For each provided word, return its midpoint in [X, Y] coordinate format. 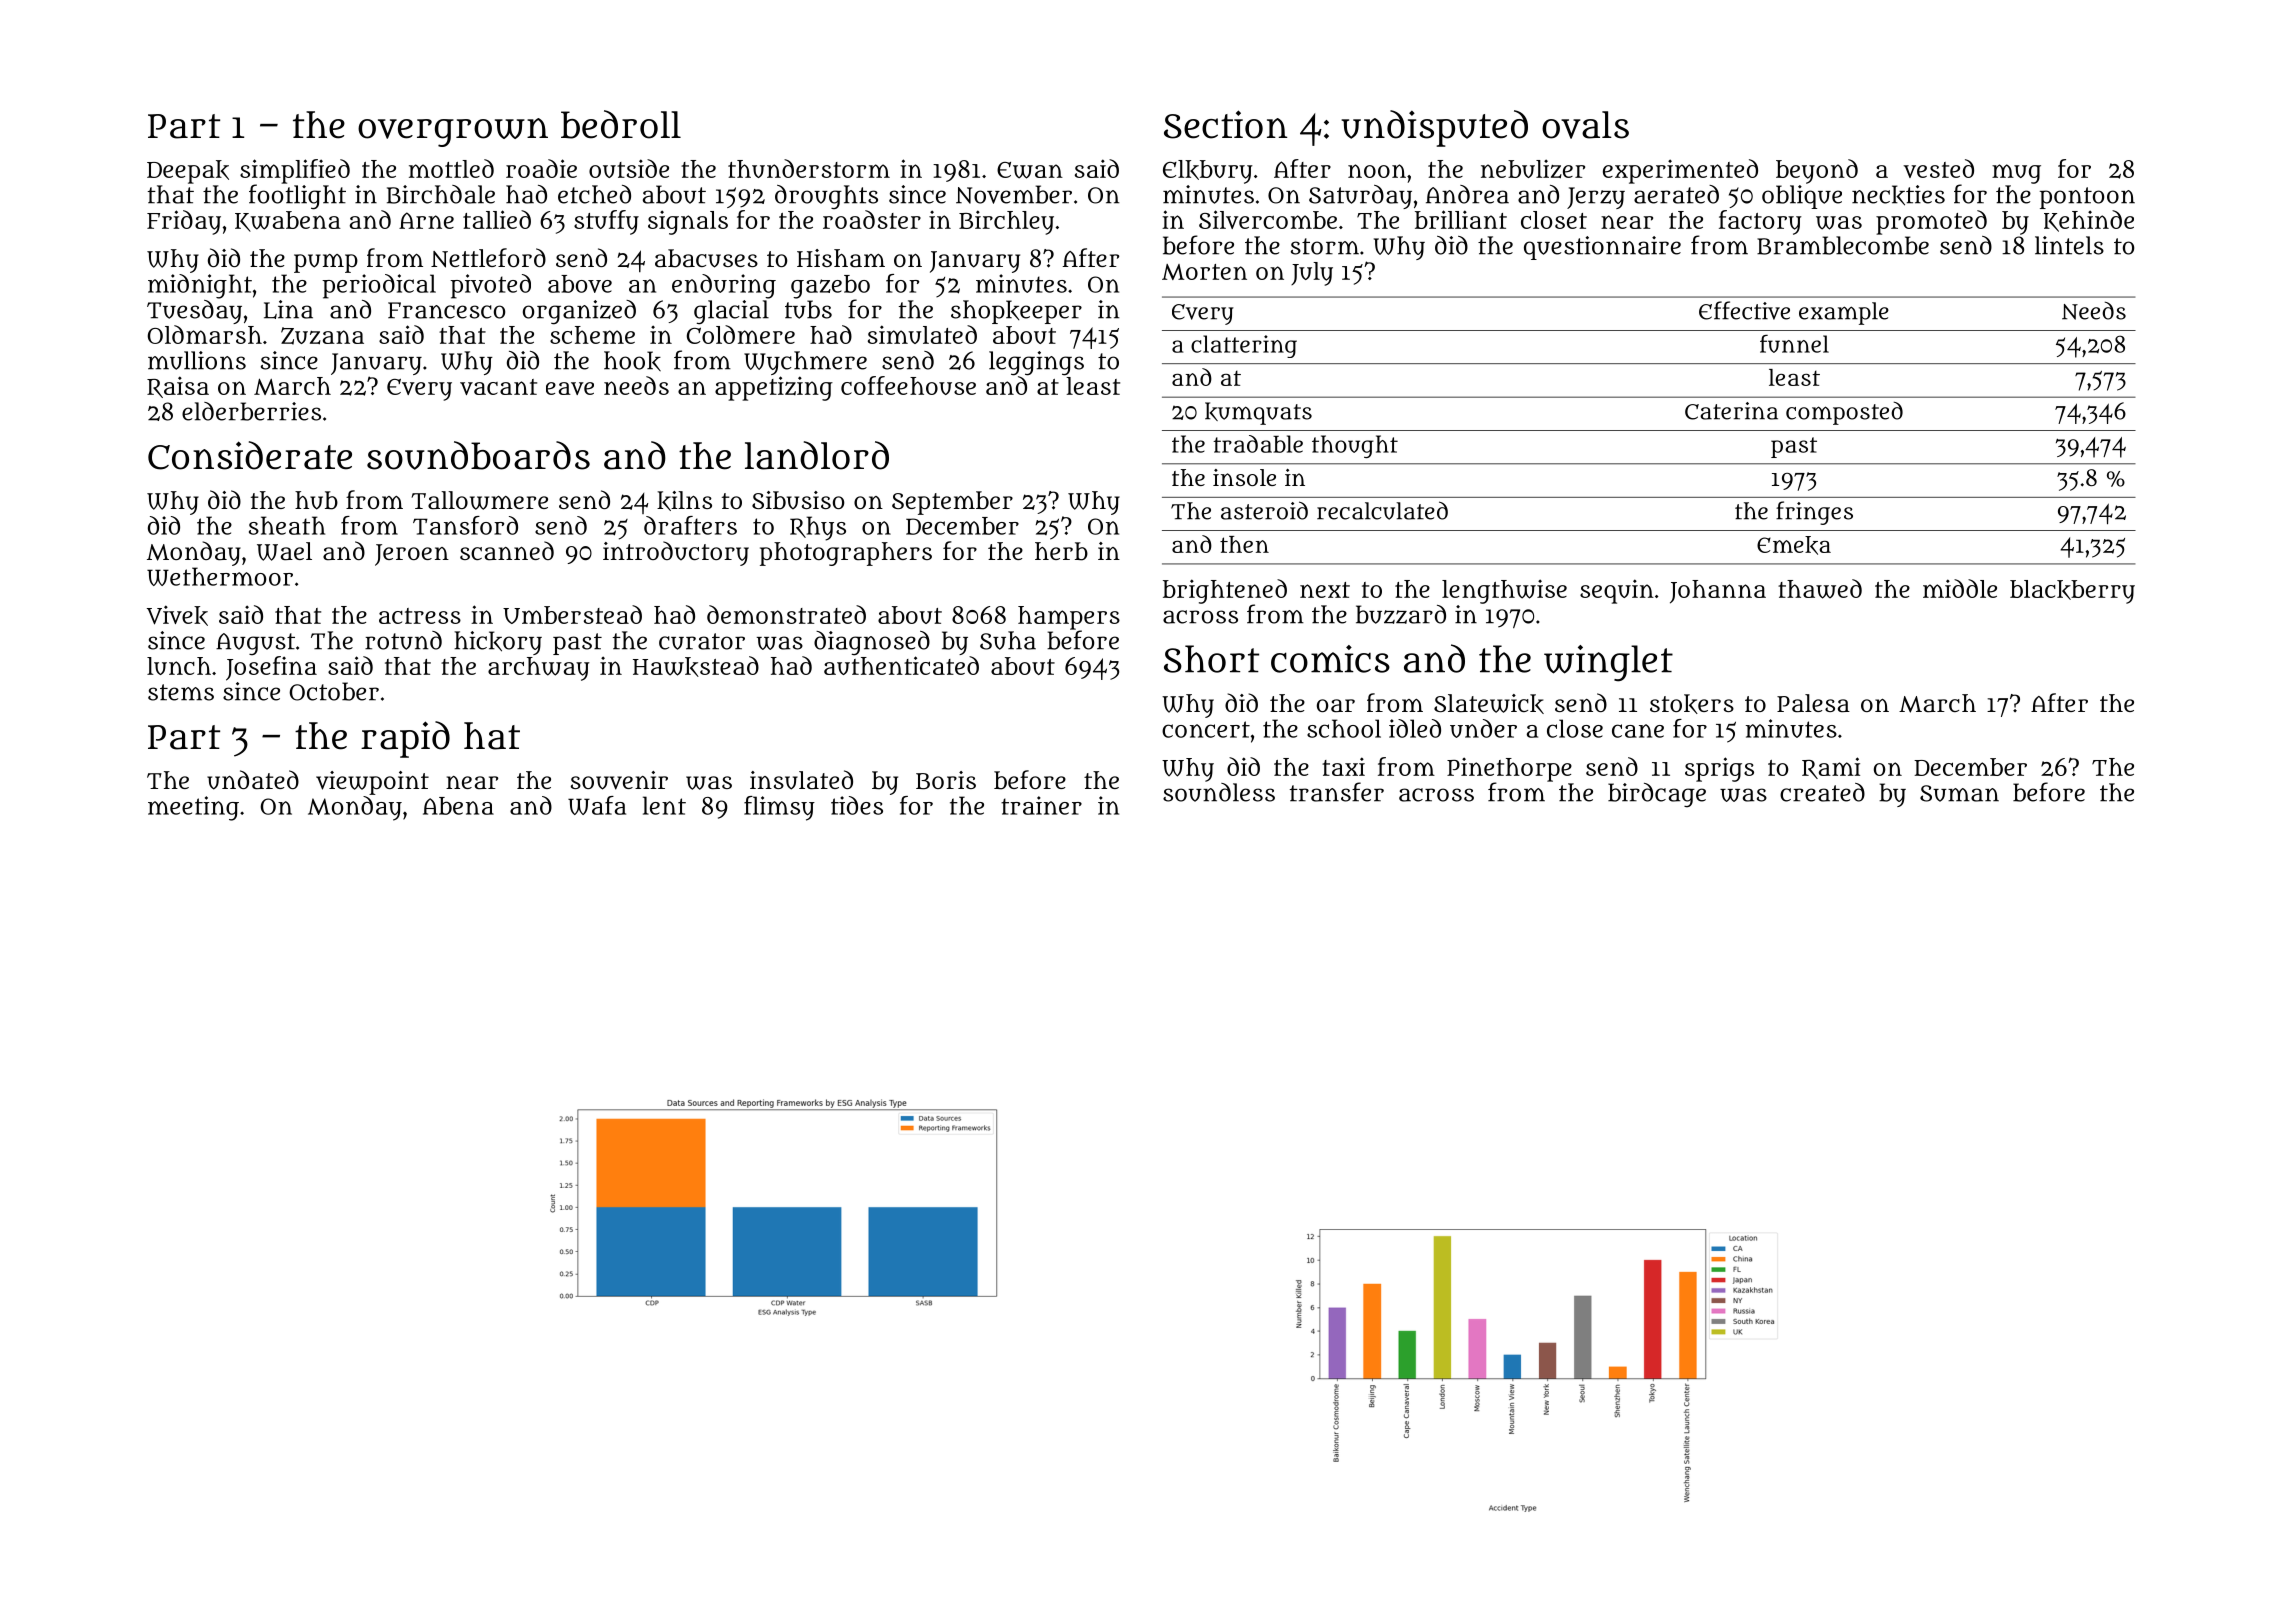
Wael [284, 551]
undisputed [1434, 128]
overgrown [453, 132]
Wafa [597, 805]
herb [1061, 551]
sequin [1617, 591]
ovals [1585, 125]
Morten [1204, 272]
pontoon [2087, 198]
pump [326, 263]
